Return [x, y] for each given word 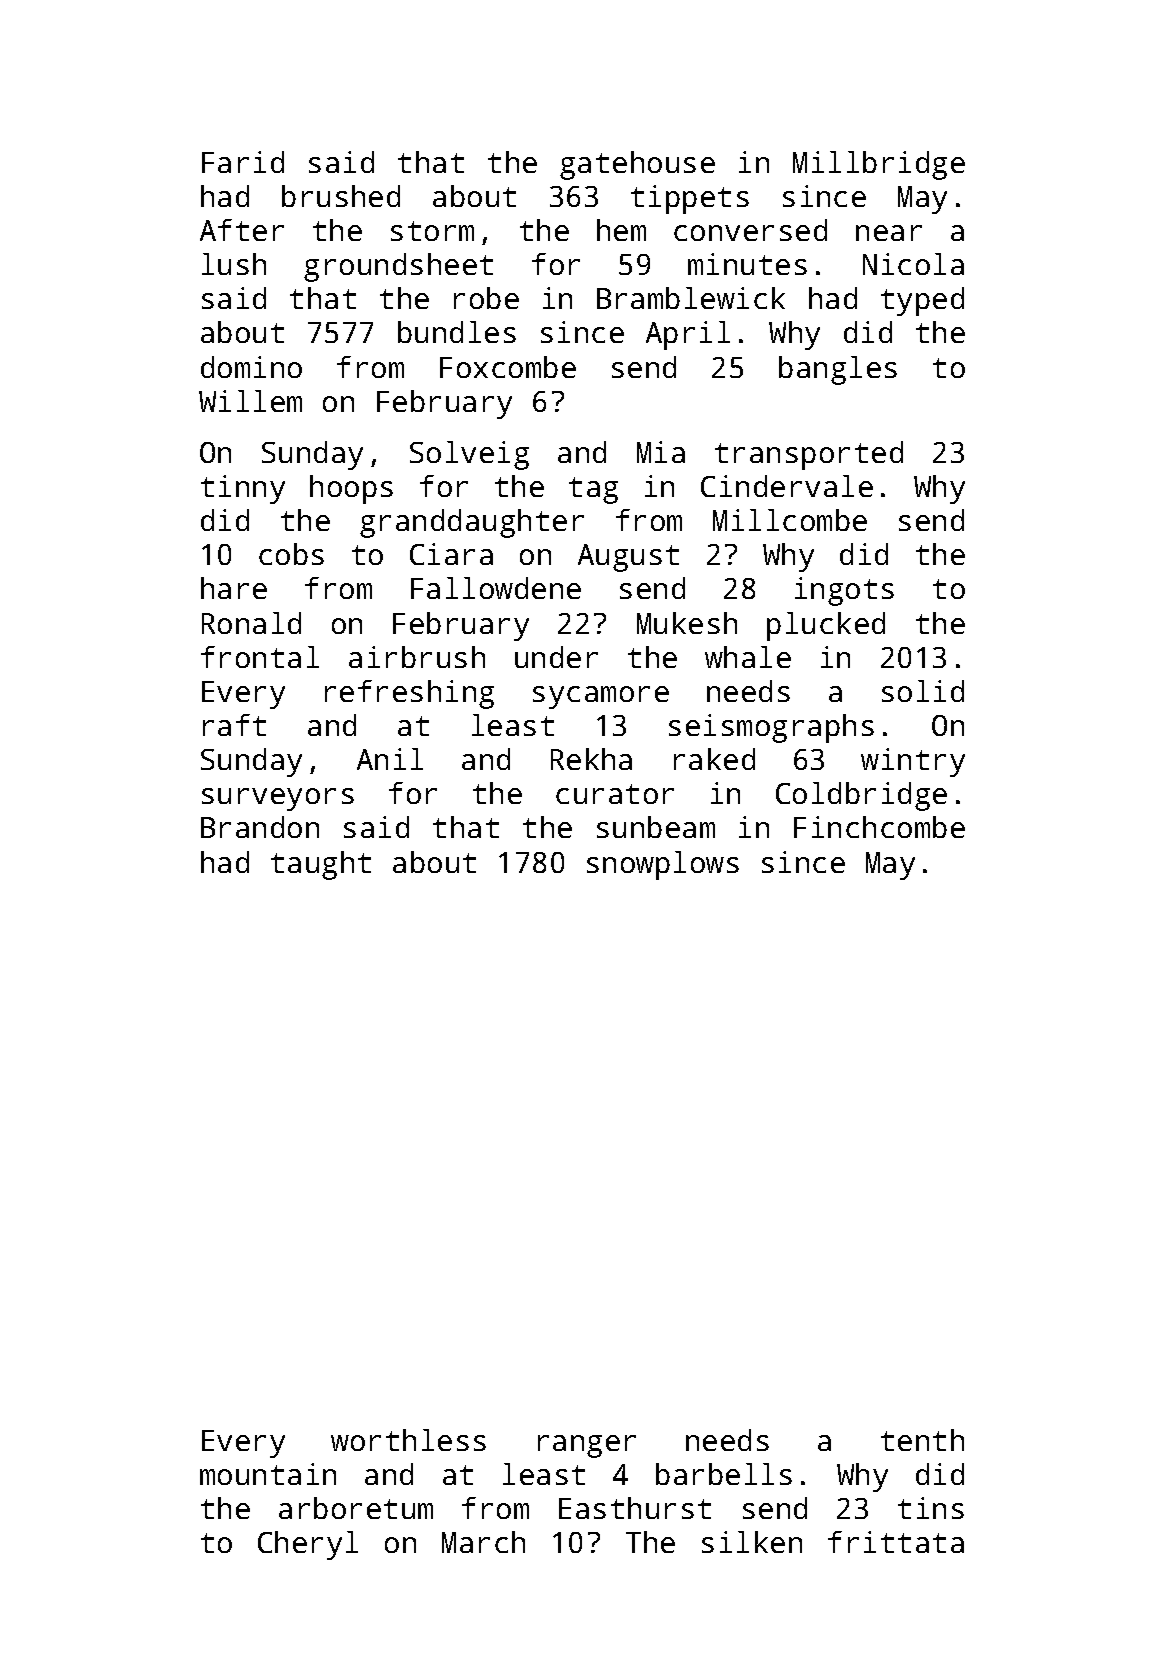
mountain [268, 1474]
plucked [826, 626]
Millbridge [879, 165]
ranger [587, 1446]
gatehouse [637, 165]
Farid [243, 162]
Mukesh [687, 623]
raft [234, 725]
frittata [896, 1542]
